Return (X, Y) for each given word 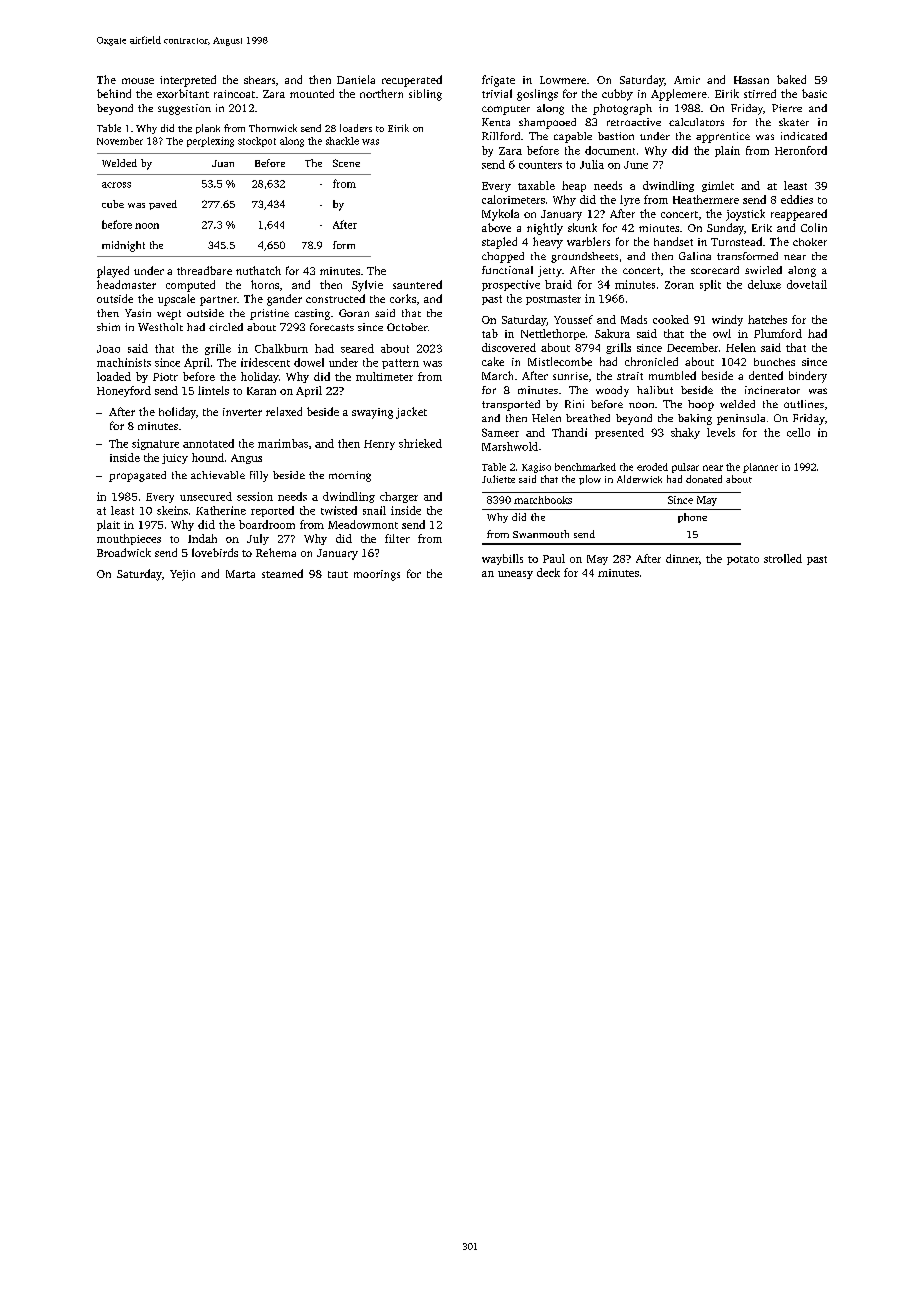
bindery (808, 377)
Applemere (679, 95)
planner (760, 468)
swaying (372, 413)
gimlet (718, 186)
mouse (138, 81)
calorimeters (513, 199)
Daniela (356, 79)
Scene (346, 163)
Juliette (498, 479)
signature (155, 444)
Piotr (165, 377)
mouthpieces (129, 539)
